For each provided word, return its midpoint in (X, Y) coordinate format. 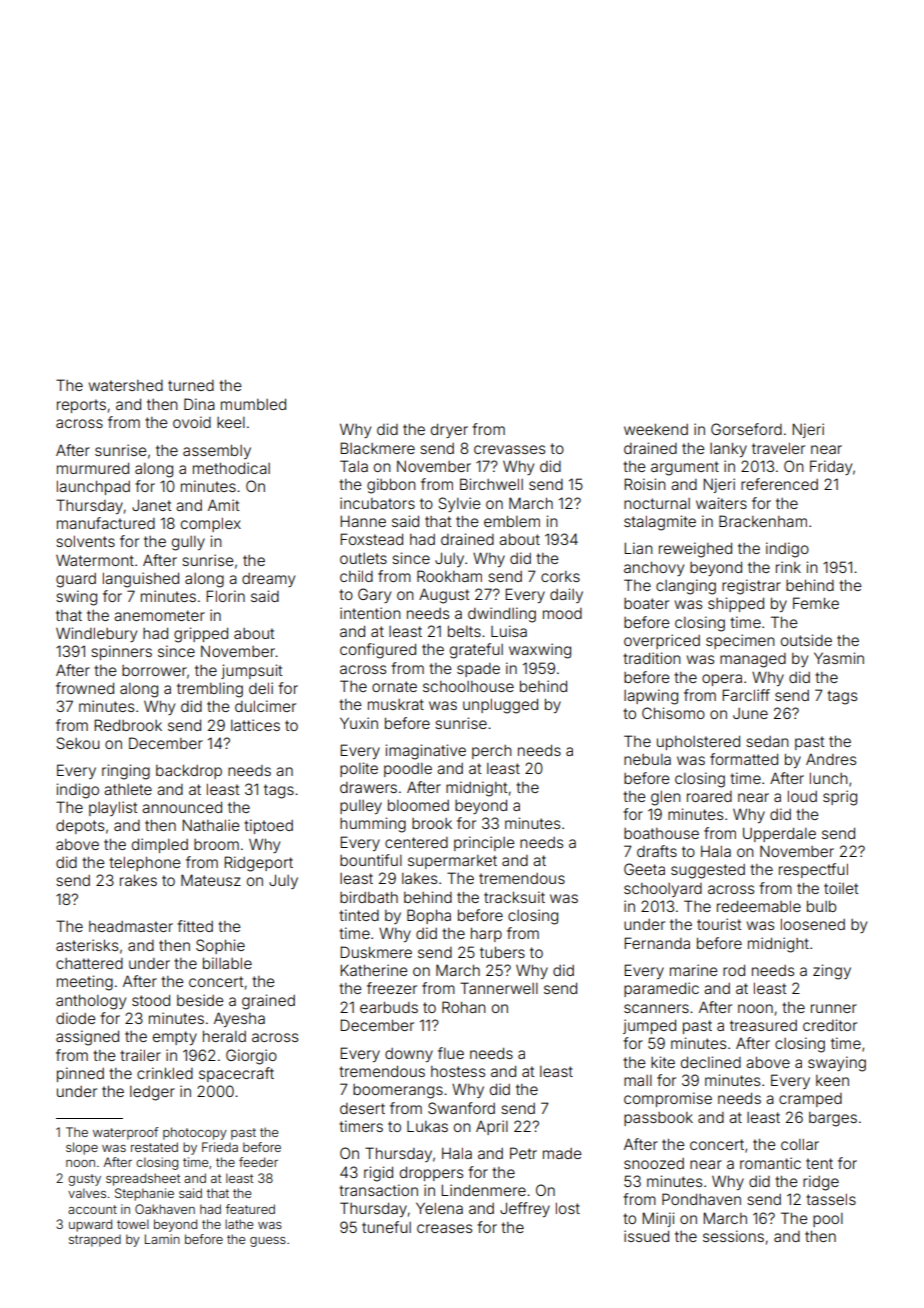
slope (82, 1148)
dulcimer (265, 706)
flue (451, 1053)
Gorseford (746, 429)
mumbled (253, 404)
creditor (830, 1025)
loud (802, 796)
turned (191, 385)
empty (175, 1038)
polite (359, 769)
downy (409, 1055)
